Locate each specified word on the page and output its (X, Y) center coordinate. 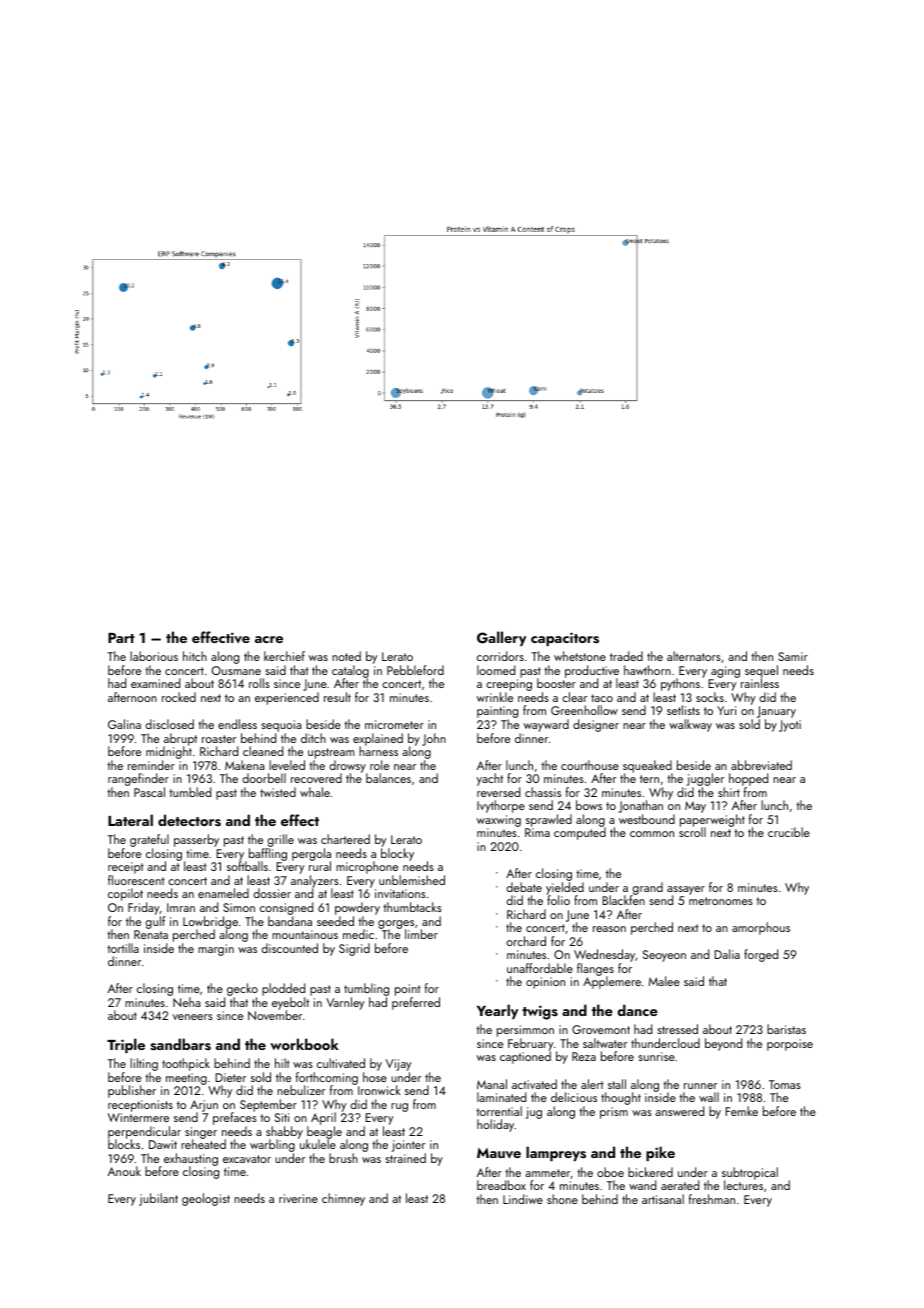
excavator (247, 1159)
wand (642, 1185)
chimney (343, 1199)
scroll (692, 832)
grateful (149, 840)
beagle (324, 1133)
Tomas (785, 1084)
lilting (144, 1064)
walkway (690, 725)
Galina (124, 724)
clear (574, 697)
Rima (537, 832)
